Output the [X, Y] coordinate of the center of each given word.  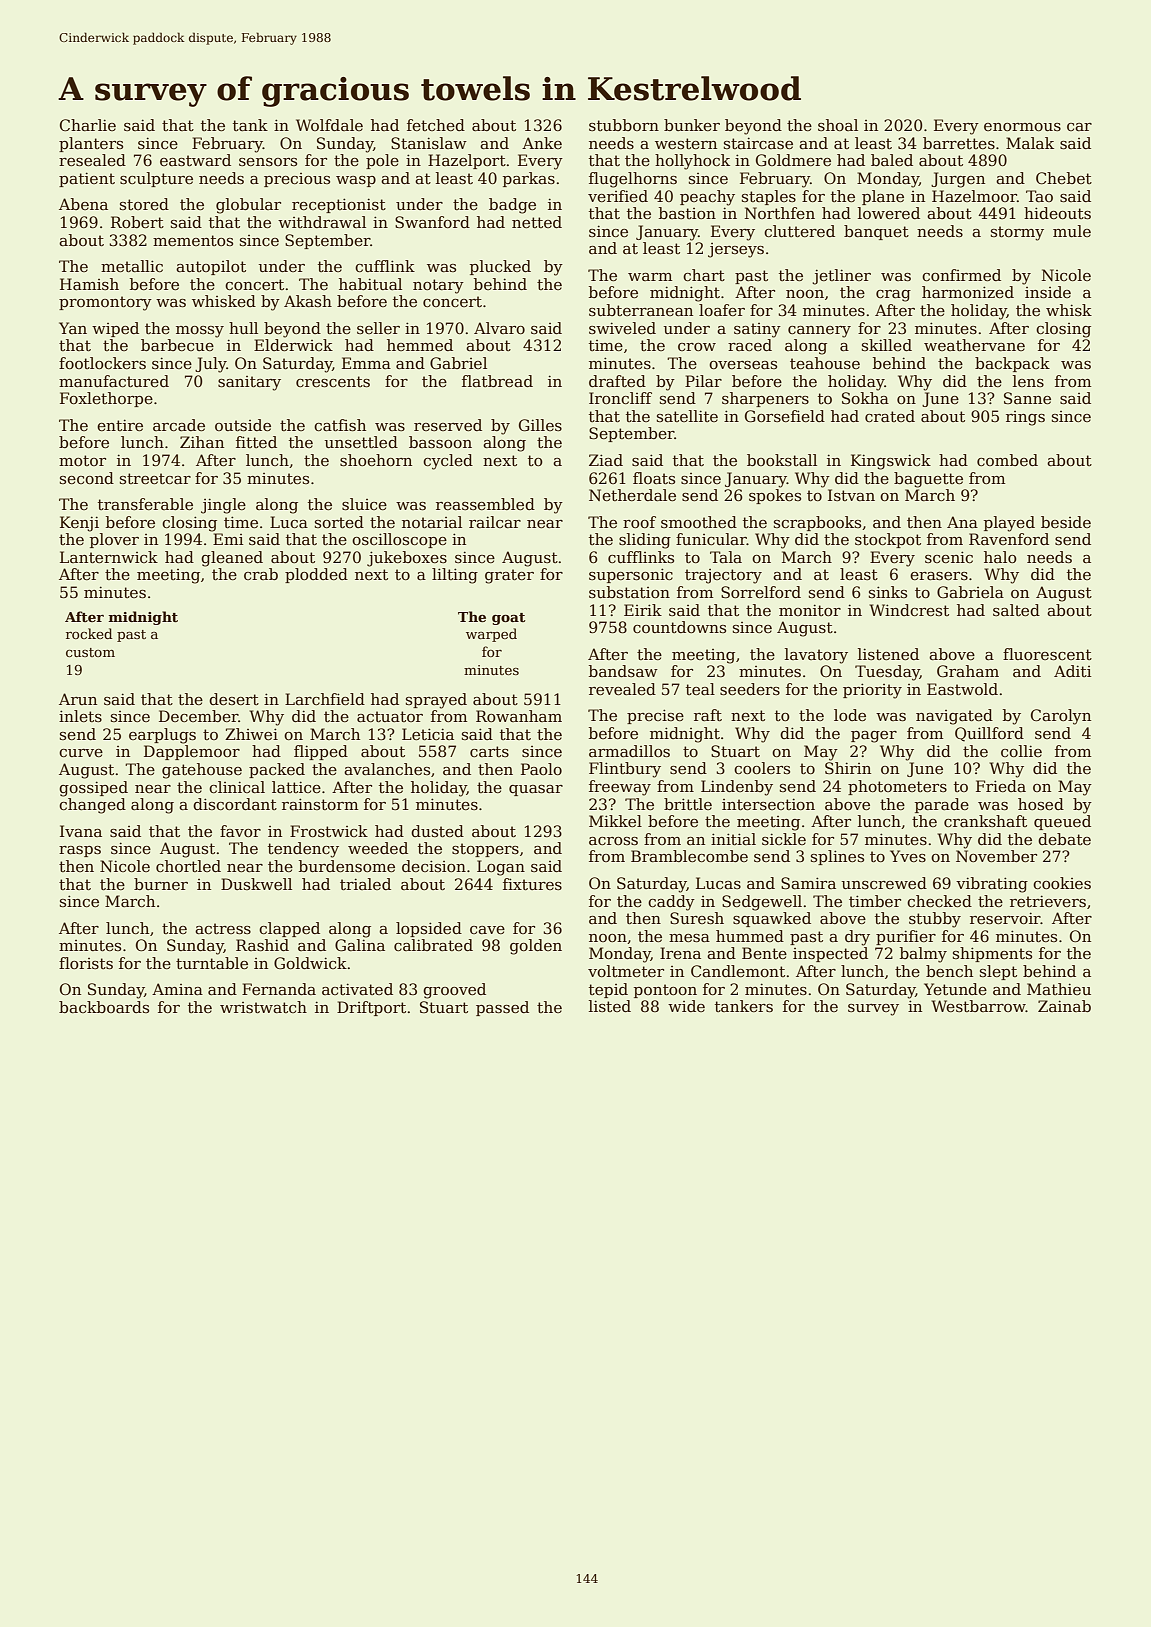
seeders [750, 689]
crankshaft [985, 821]
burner [161, 884]
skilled [887, 345]
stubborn [624, 125]
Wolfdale [329, 125]
